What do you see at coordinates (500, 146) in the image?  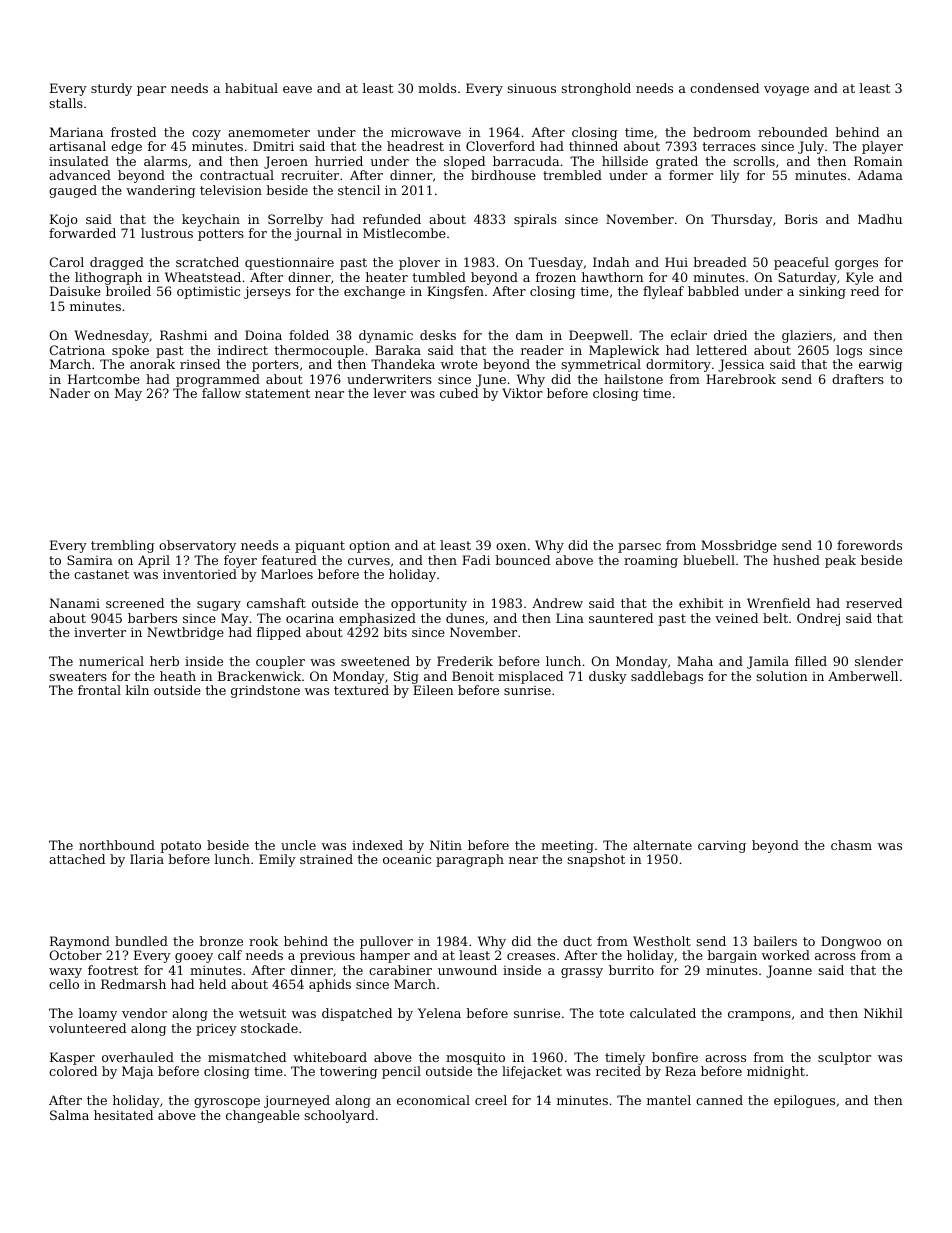 I see `Cloverford` at bounding box center [500, 146].
